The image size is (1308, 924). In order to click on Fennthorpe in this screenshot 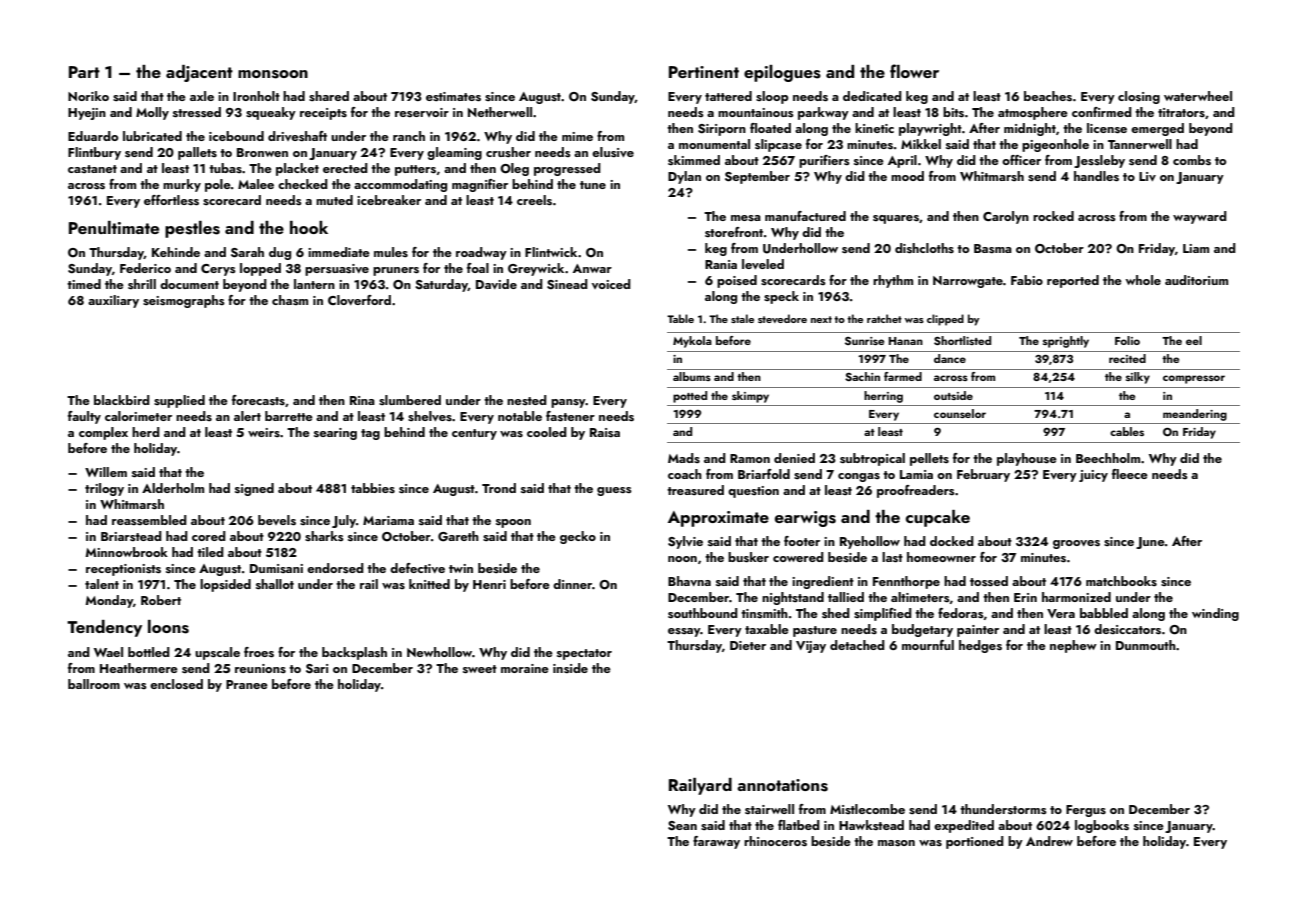, I will do `click(906, 582)`.
